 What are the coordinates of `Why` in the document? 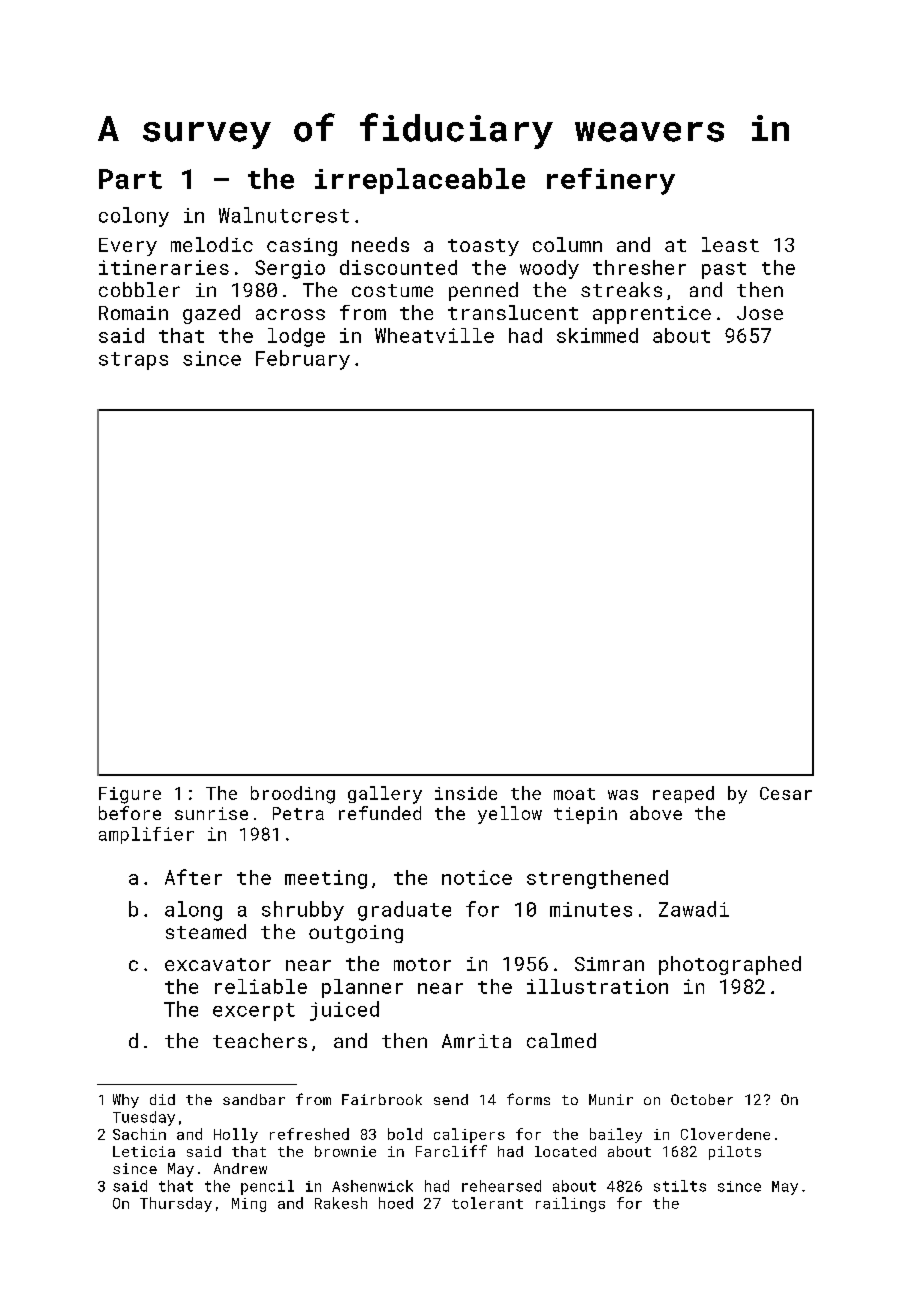 It's located at (126, 1101).
